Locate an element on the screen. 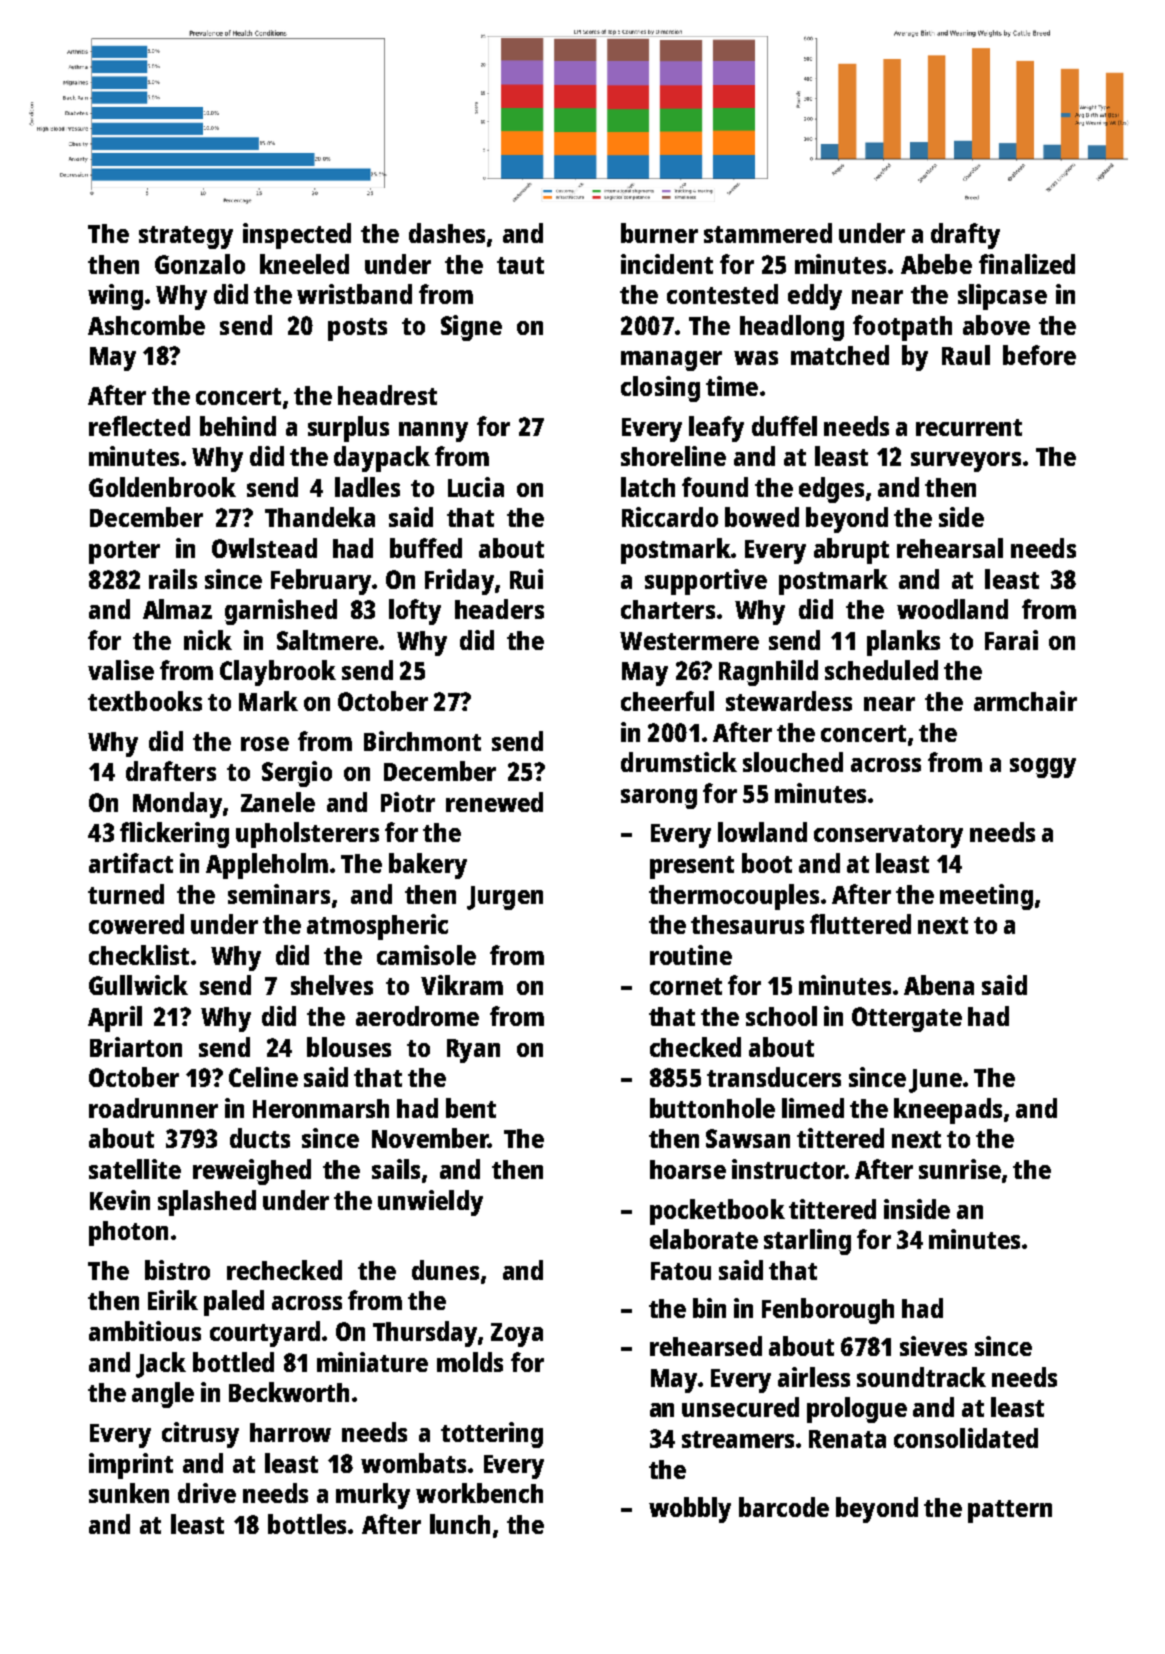  armchair is located at coordinates (1025, 701).
